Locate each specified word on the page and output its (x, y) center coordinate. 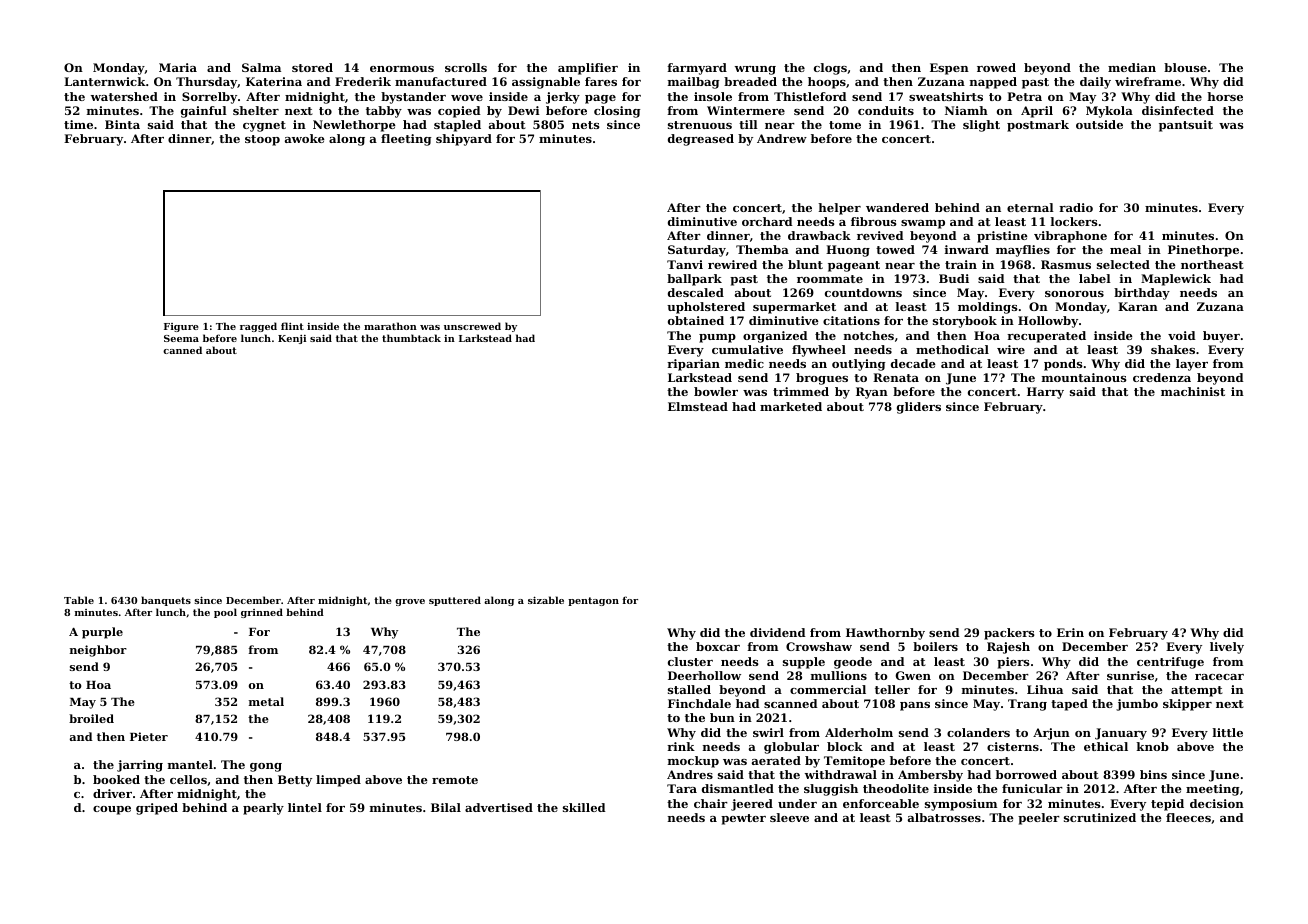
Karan (1138, 306)
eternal (1030, 207)
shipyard (464, 140)
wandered (897, 207)
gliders (919, 408)
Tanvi (685, 264)
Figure (181, 327)
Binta (122, 124)
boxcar (718, 646)
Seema (181, 338)
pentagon (593, 601)
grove (410, 602)
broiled (91, 718)
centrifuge (1170, 663)
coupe (112, 810)
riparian (693, 365)
